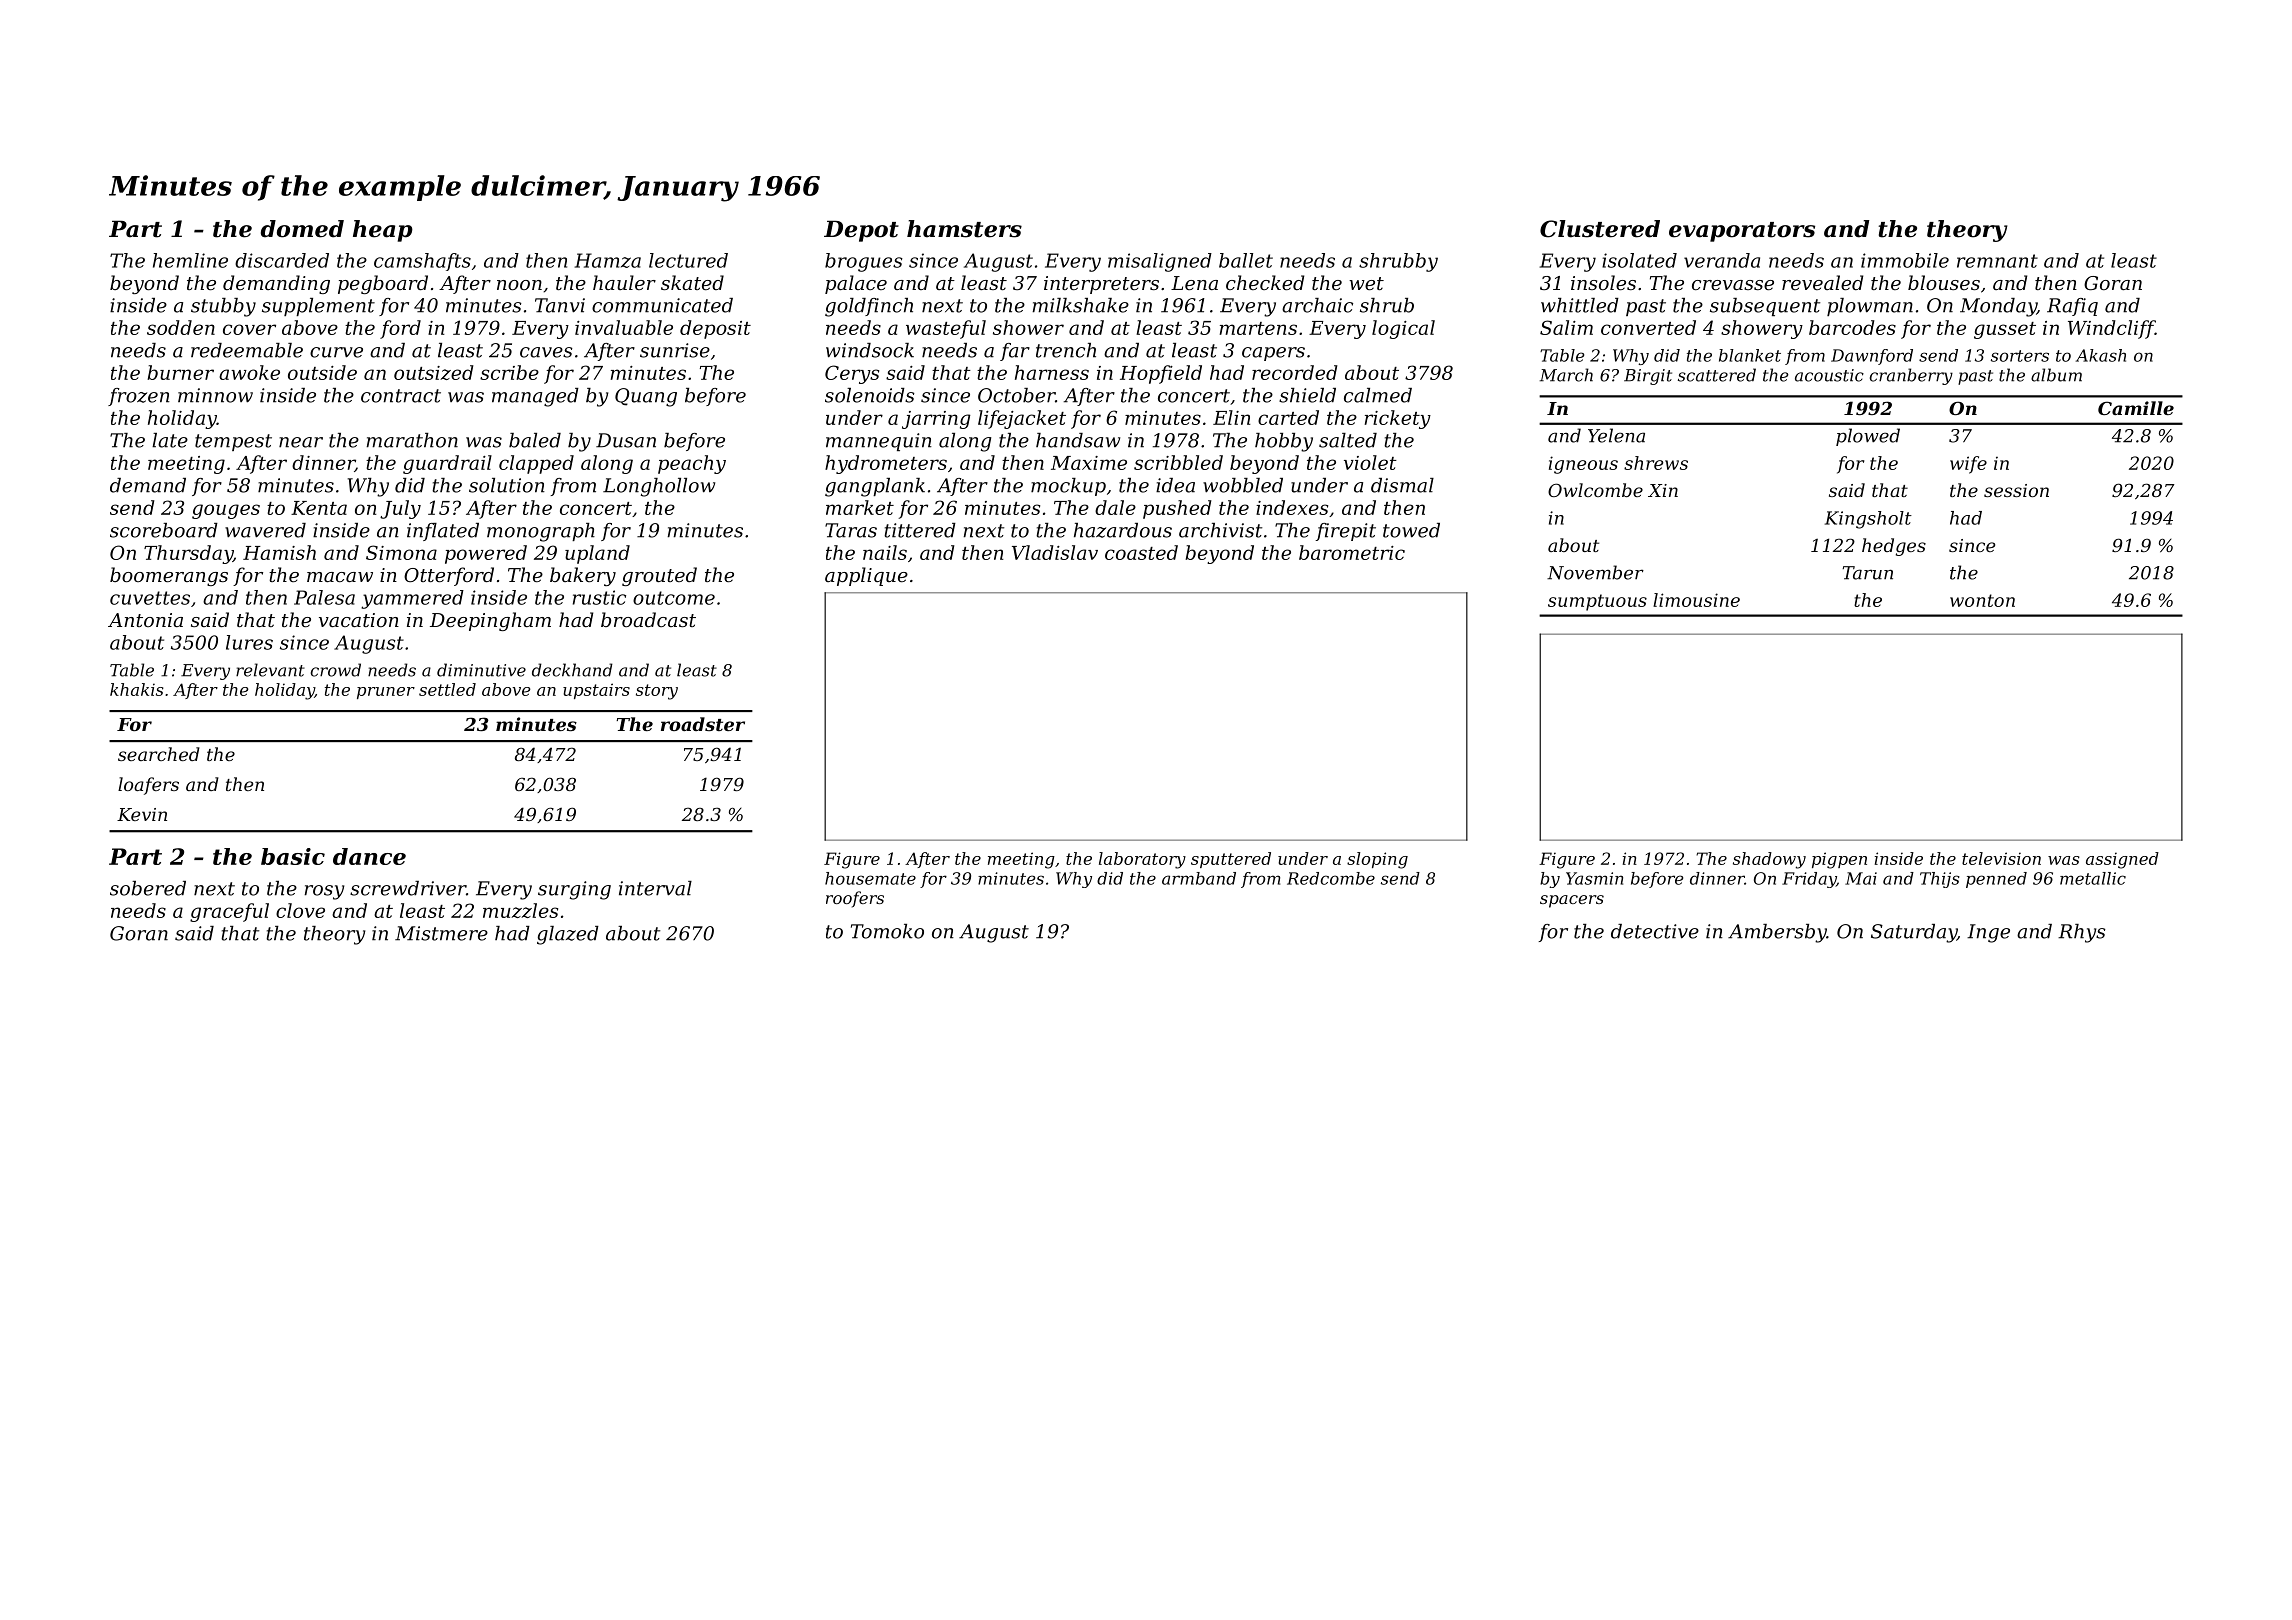 This image has height=1620, width=2292. Describe the element at coordinates (1894, 547) in the image. I see `hedges` at that location.
